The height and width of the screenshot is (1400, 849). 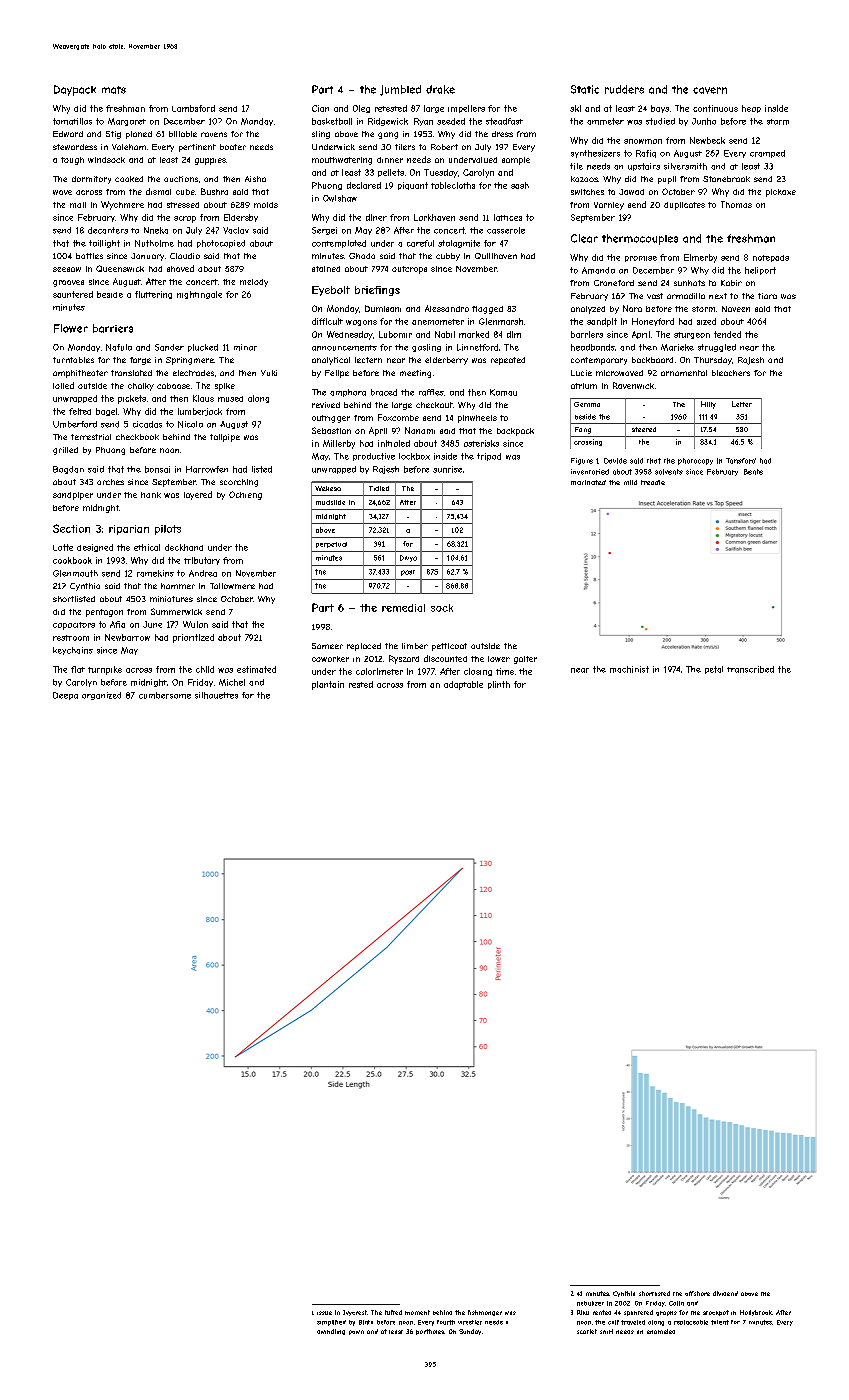 I want to click on Robert, so click(x=444, y=147).
